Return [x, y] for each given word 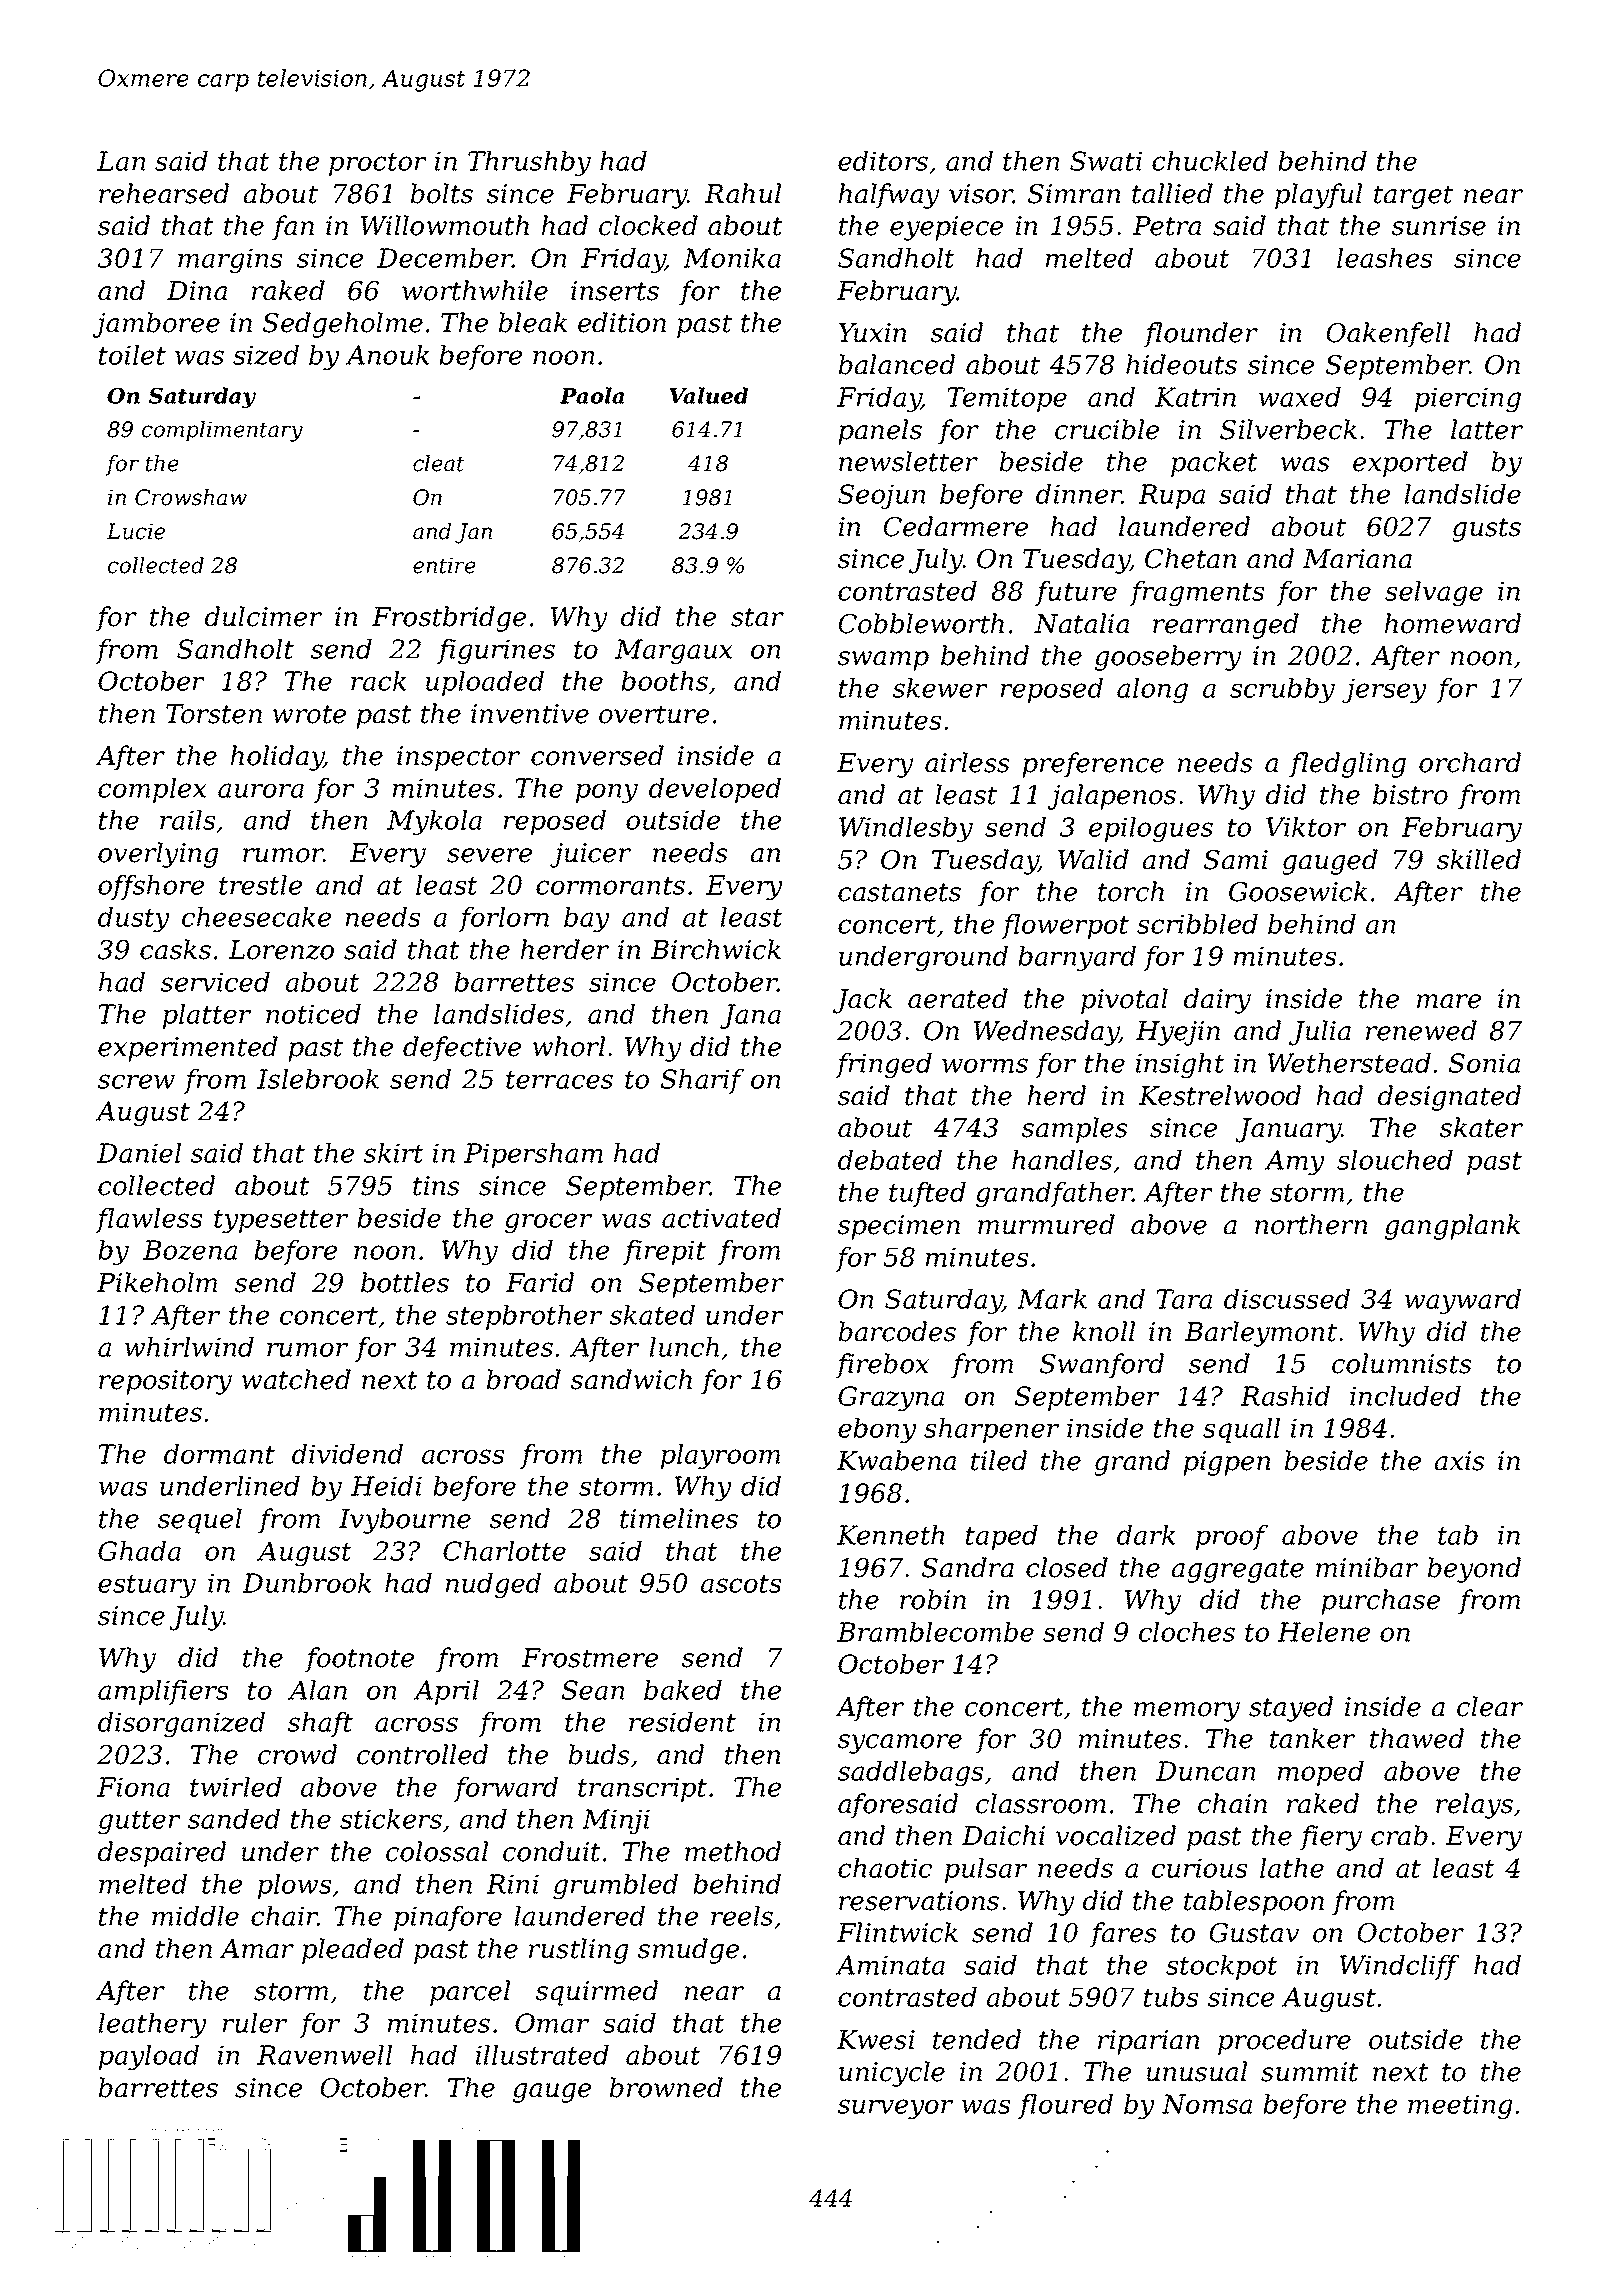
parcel [470, 1993]
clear [1490, 1706]
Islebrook [318, 1079]
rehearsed [164, 193]
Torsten [214, 714]
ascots [741, 1584]
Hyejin [1178, 1033]
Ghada [139, 1551]
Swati [1106, 161]
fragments [1197, 593]
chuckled [1210, 161]
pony [606, 793]
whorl [569, 1046]
